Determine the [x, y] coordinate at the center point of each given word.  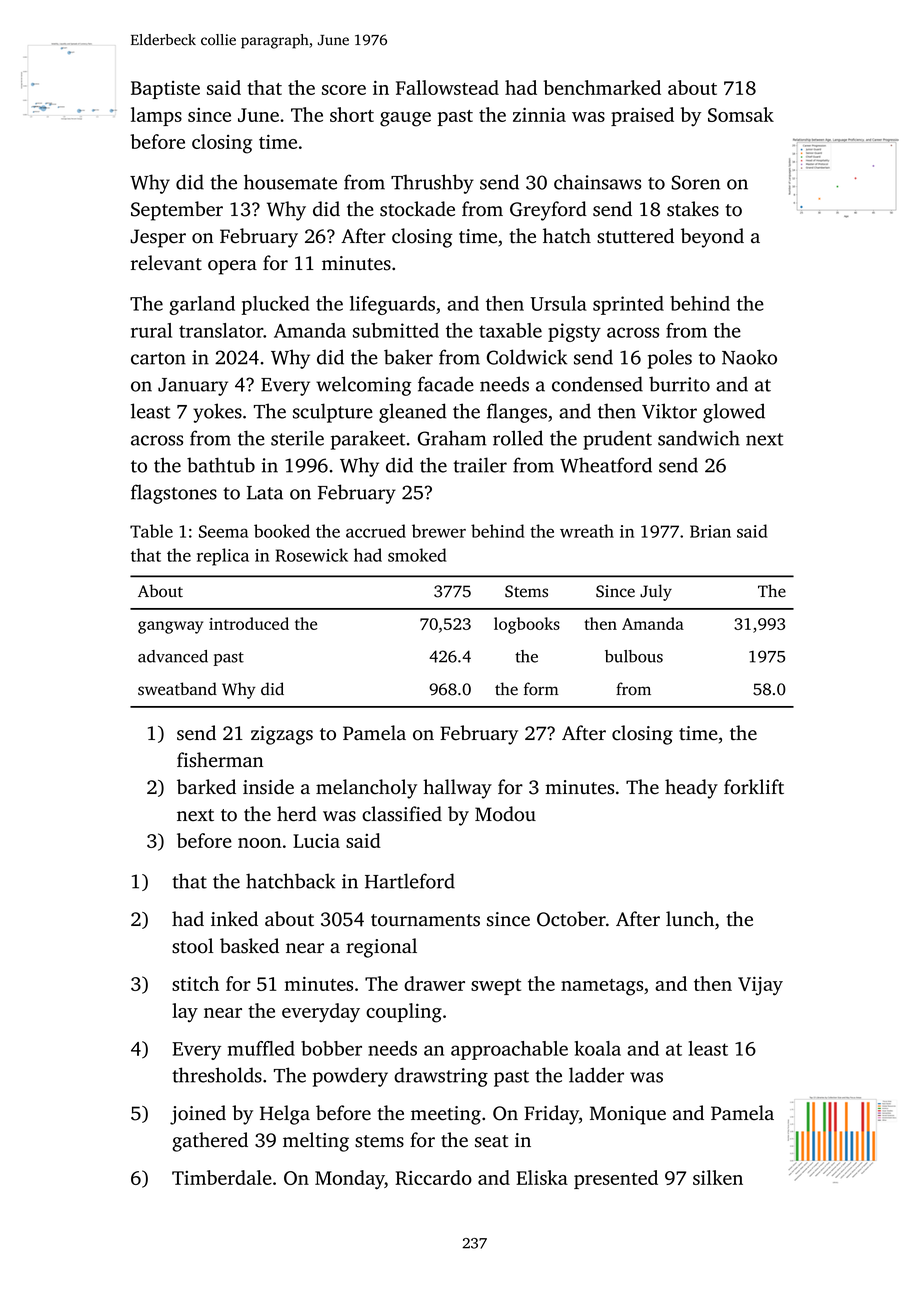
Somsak [741, 114]
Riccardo [433, 1177]
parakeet [368, 440]
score [344, 90]
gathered [210, 1142]
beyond [712, 238]
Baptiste [165, 90]
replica [223, 557]
